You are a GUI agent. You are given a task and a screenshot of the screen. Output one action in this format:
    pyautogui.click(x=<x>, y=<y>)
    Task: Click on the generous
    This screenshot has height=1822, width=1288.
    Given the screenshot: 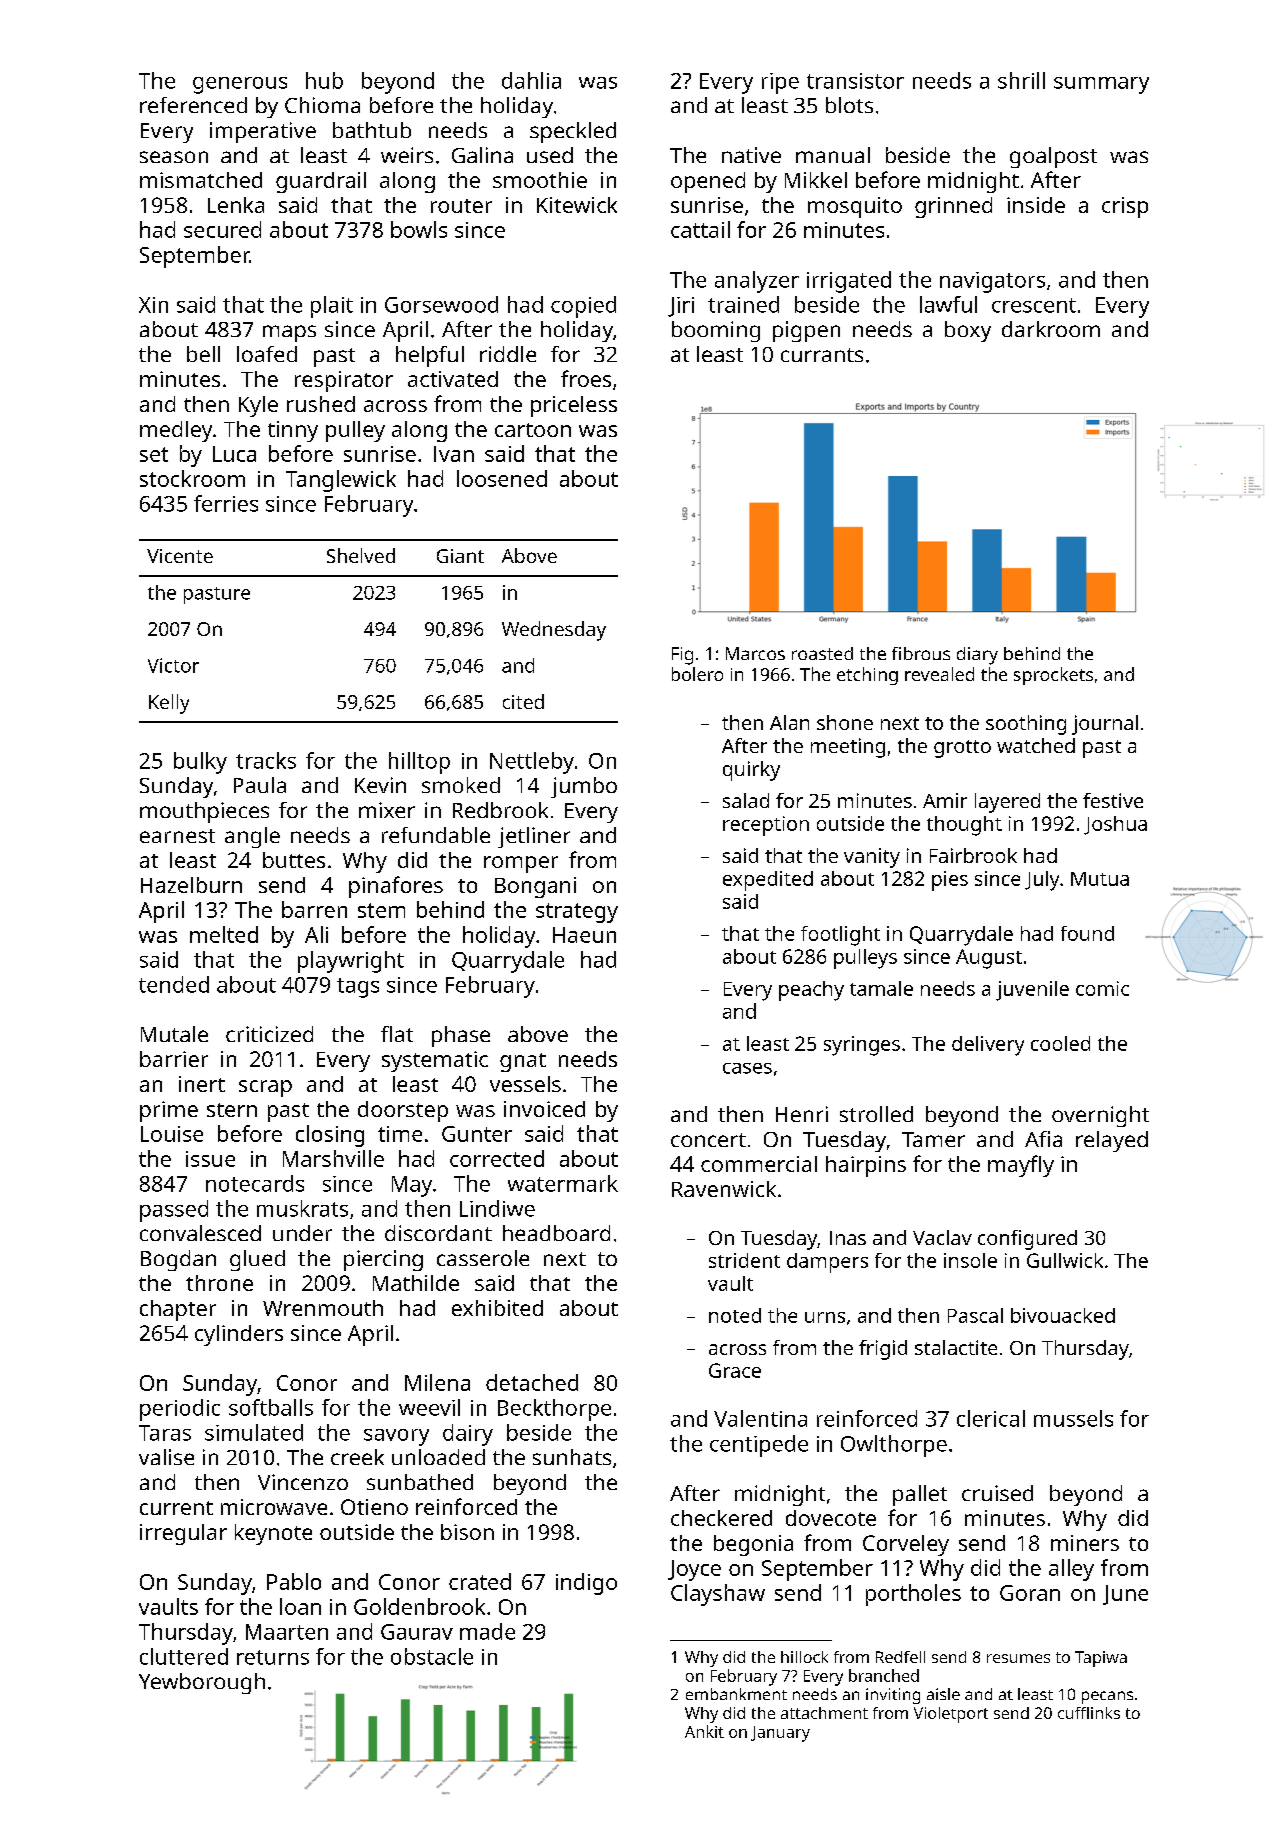 What is the action you would take?
    pyautogui.click(x=240, y=85)
